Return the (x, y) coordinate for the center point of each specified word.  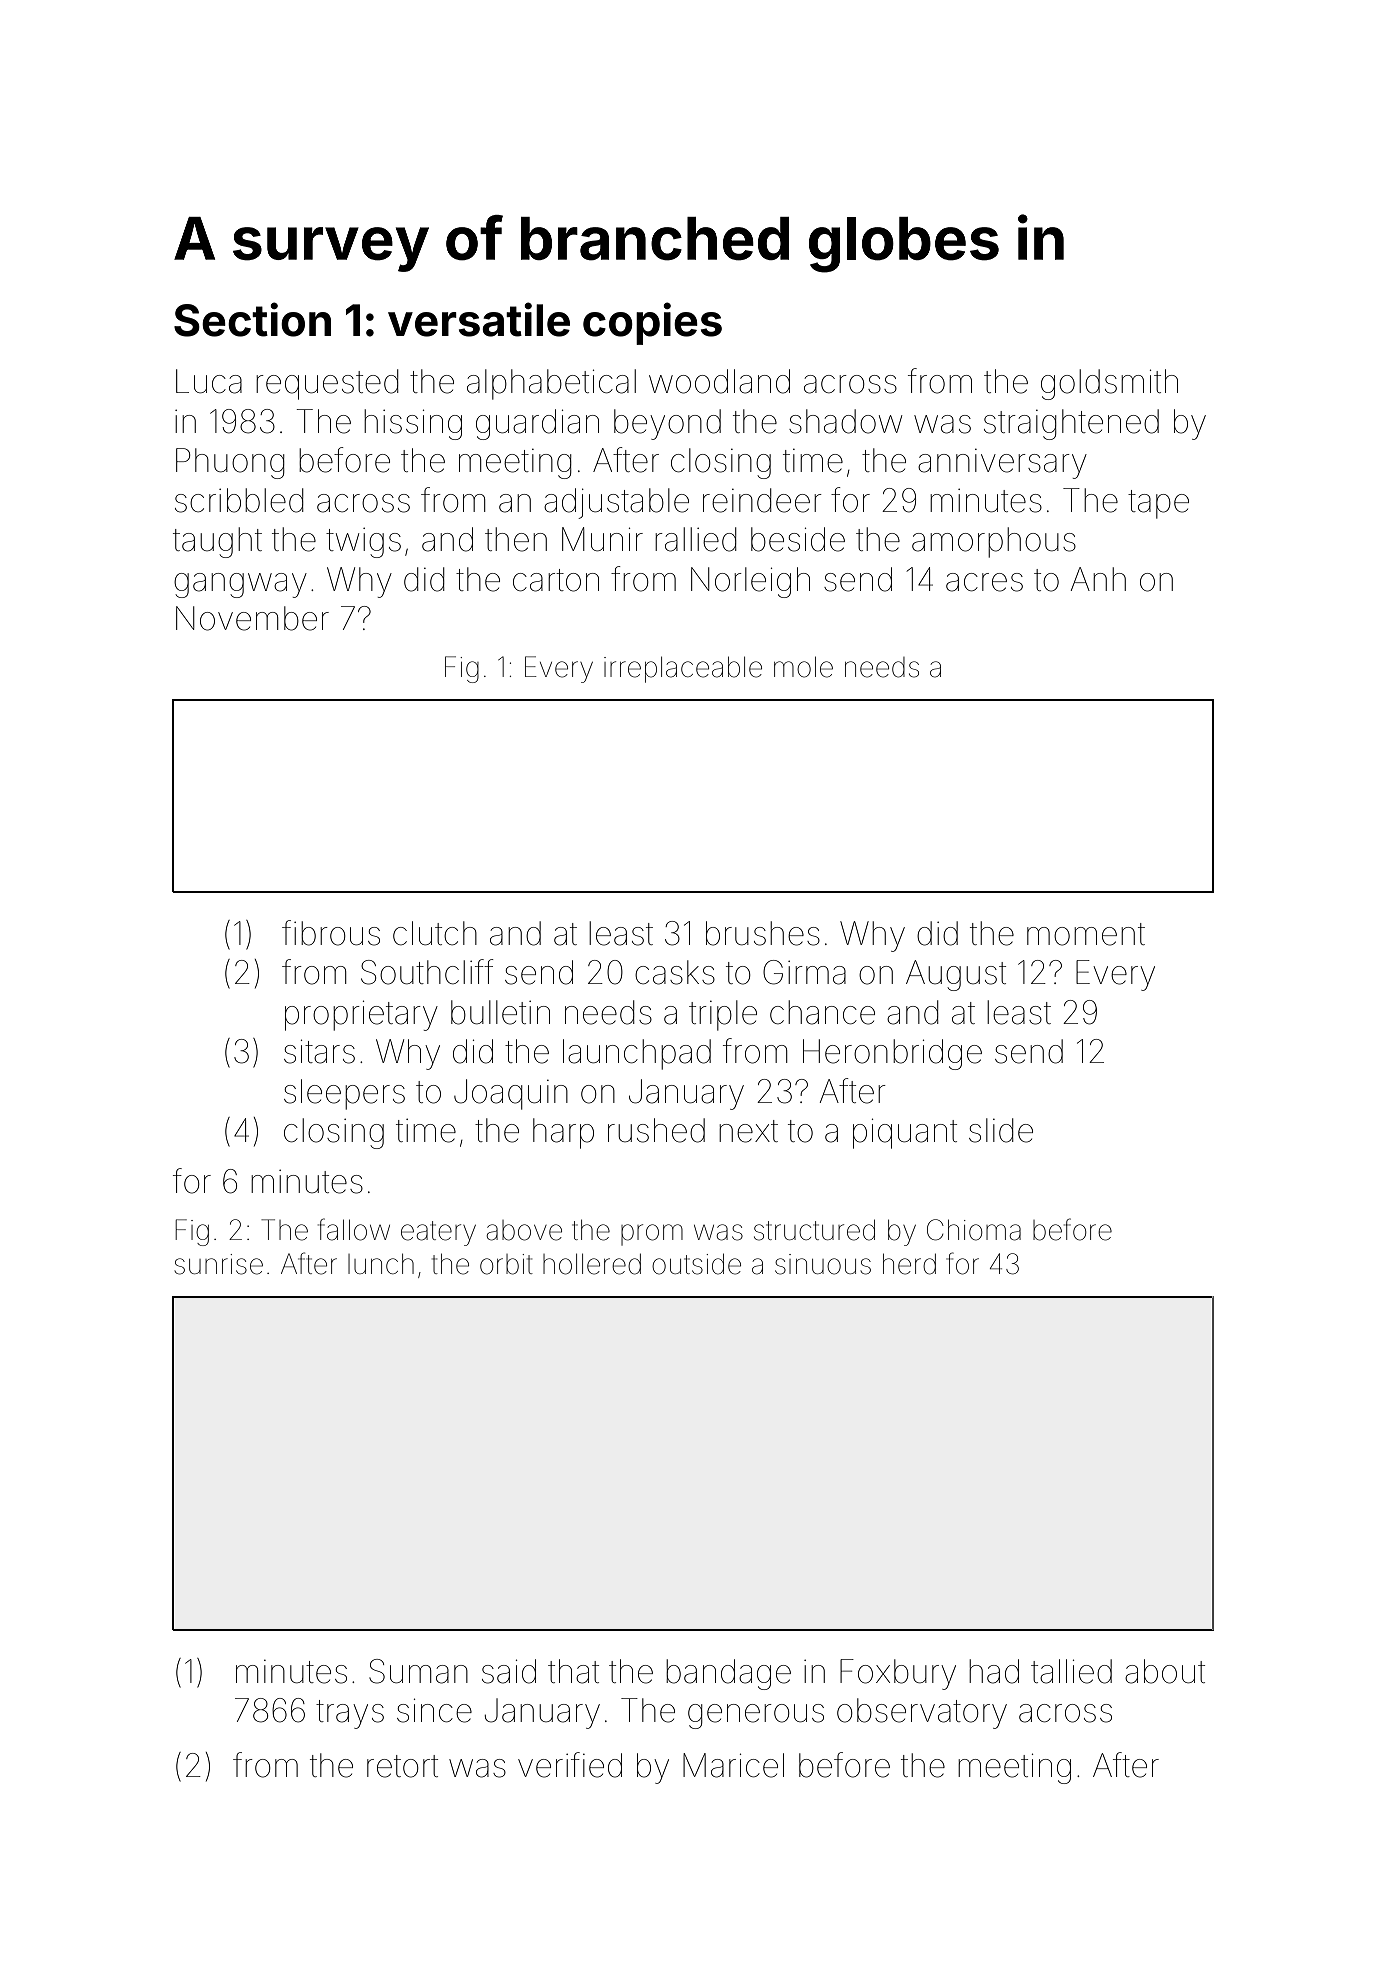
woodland (719, 381)
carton (556, 580)
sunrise (219, 1264)
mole (803, 667)
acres (984, 582)
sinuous (823, 1264)
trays (350, 1714)
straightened (1071, 424)
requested (327, 384)
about (1165, 1671)
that (573, 1671)
